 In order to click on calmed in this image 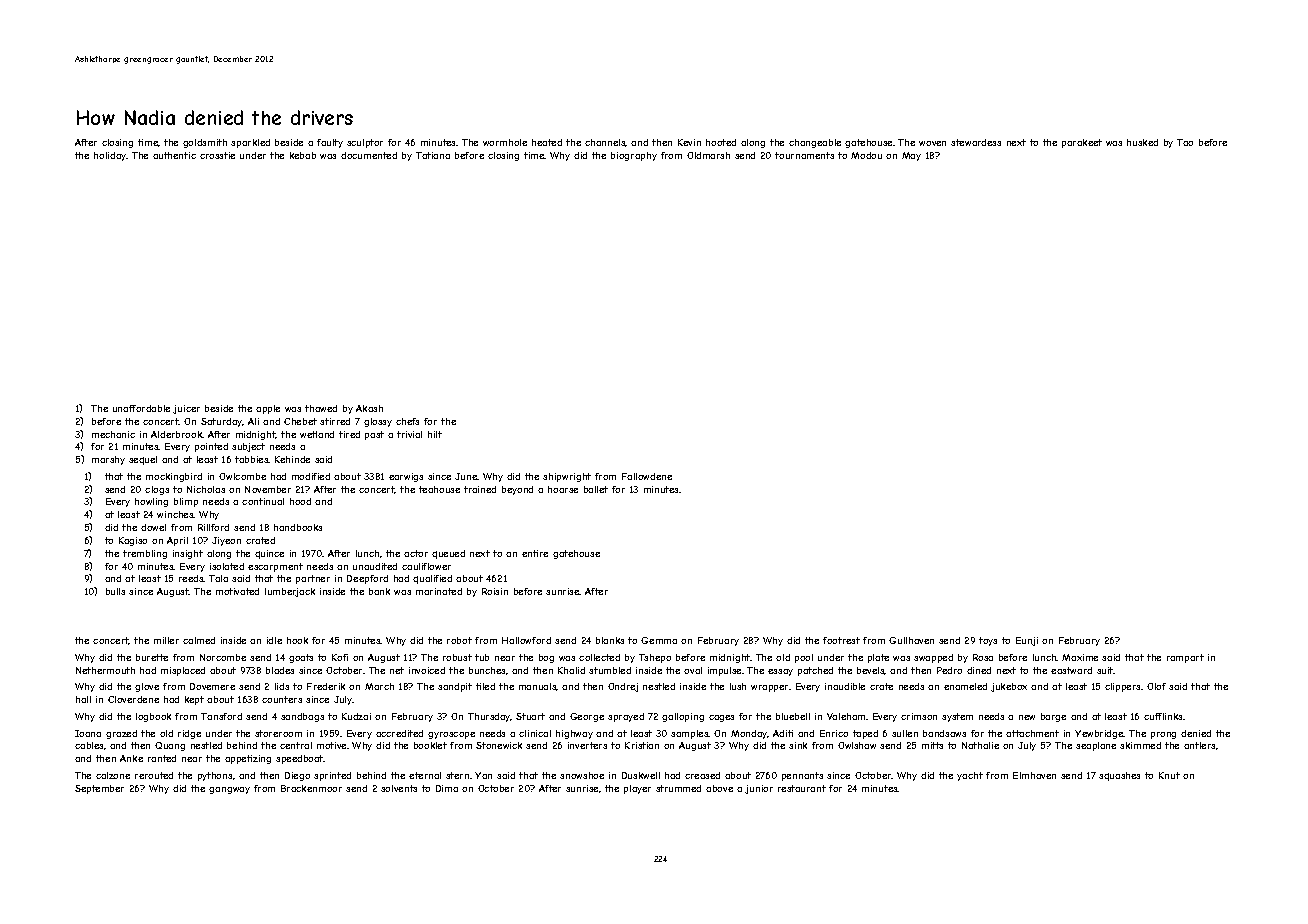, I will do `click(199, 640)`.
